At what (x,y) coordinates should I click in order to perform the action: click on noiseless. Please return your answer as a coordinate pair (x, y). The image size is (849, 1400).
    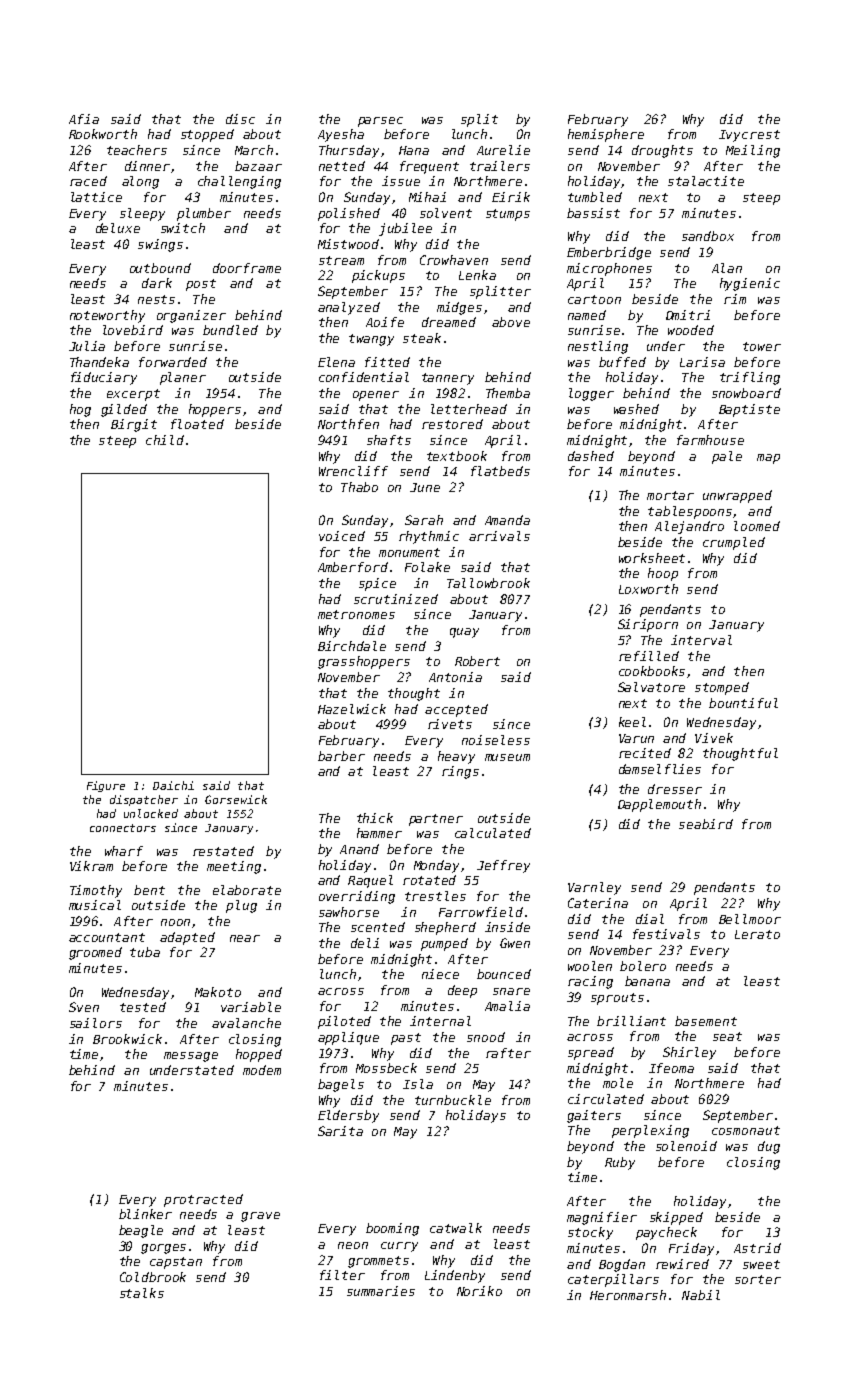
    Looking at the image, I should click on (496, 740).
